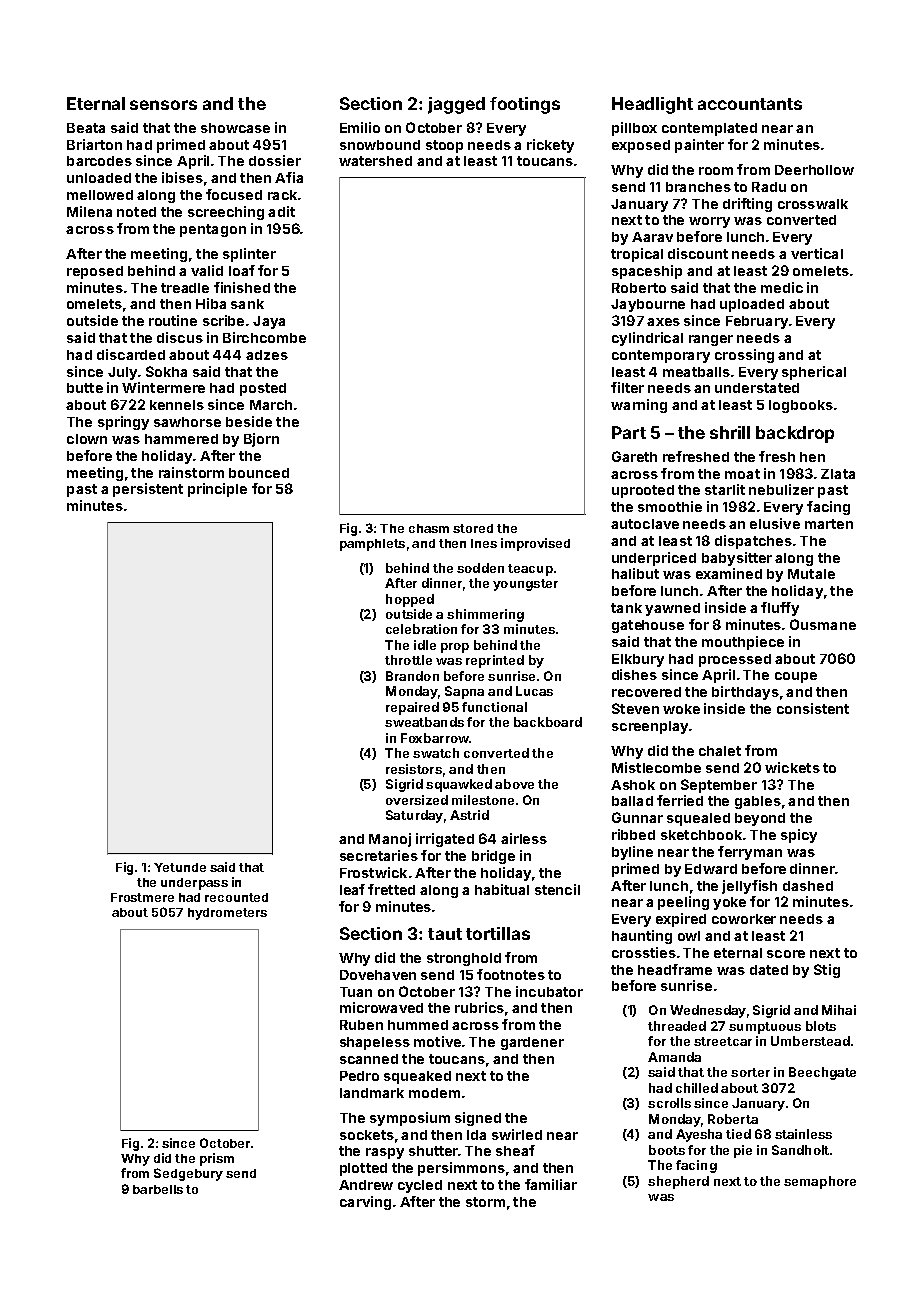  Describe the element at coordinates (525, 105) in the page. I see `footings` at that location.
